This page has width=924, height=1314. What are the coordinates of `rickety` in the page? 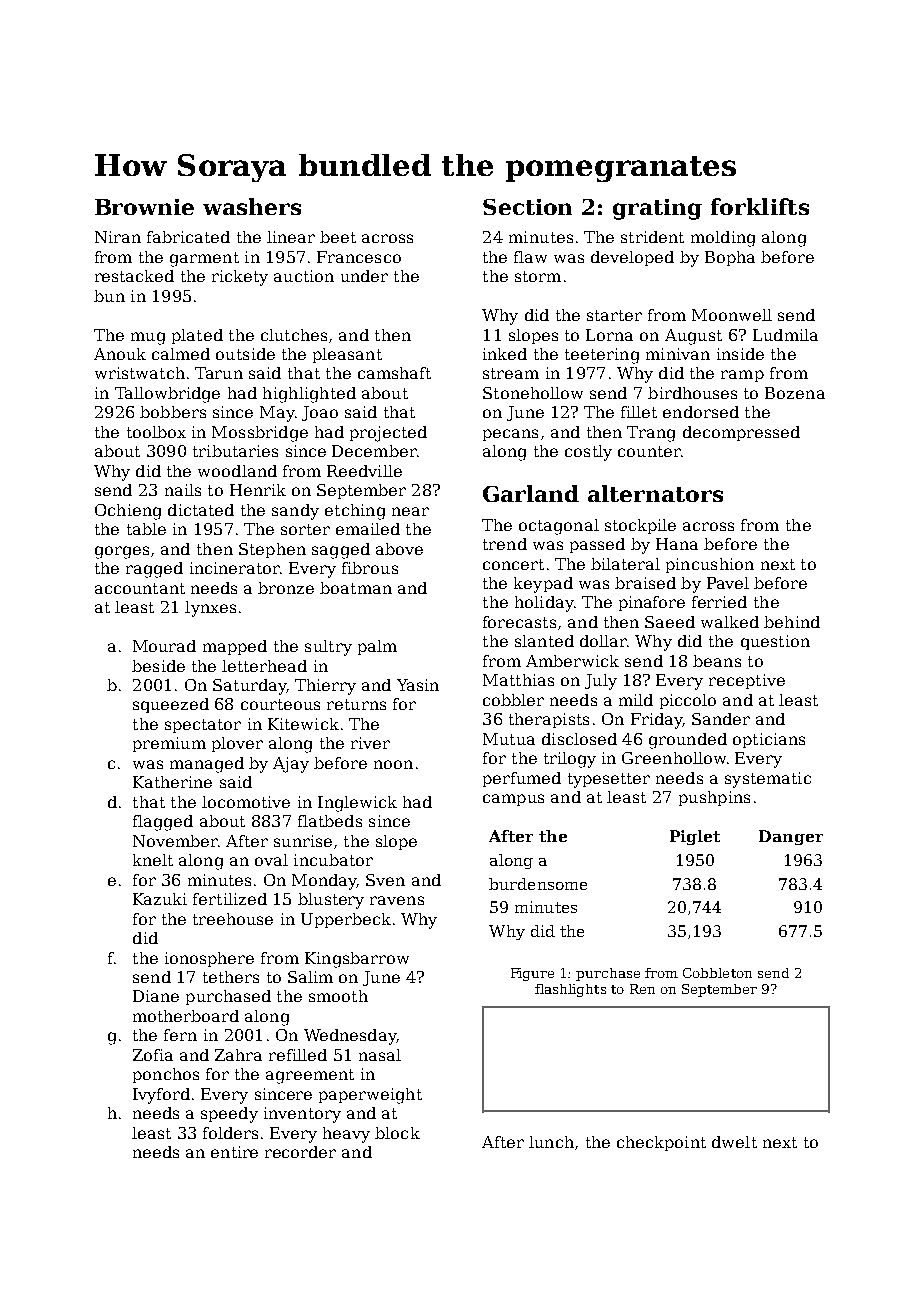 It's located at (240, 278).
